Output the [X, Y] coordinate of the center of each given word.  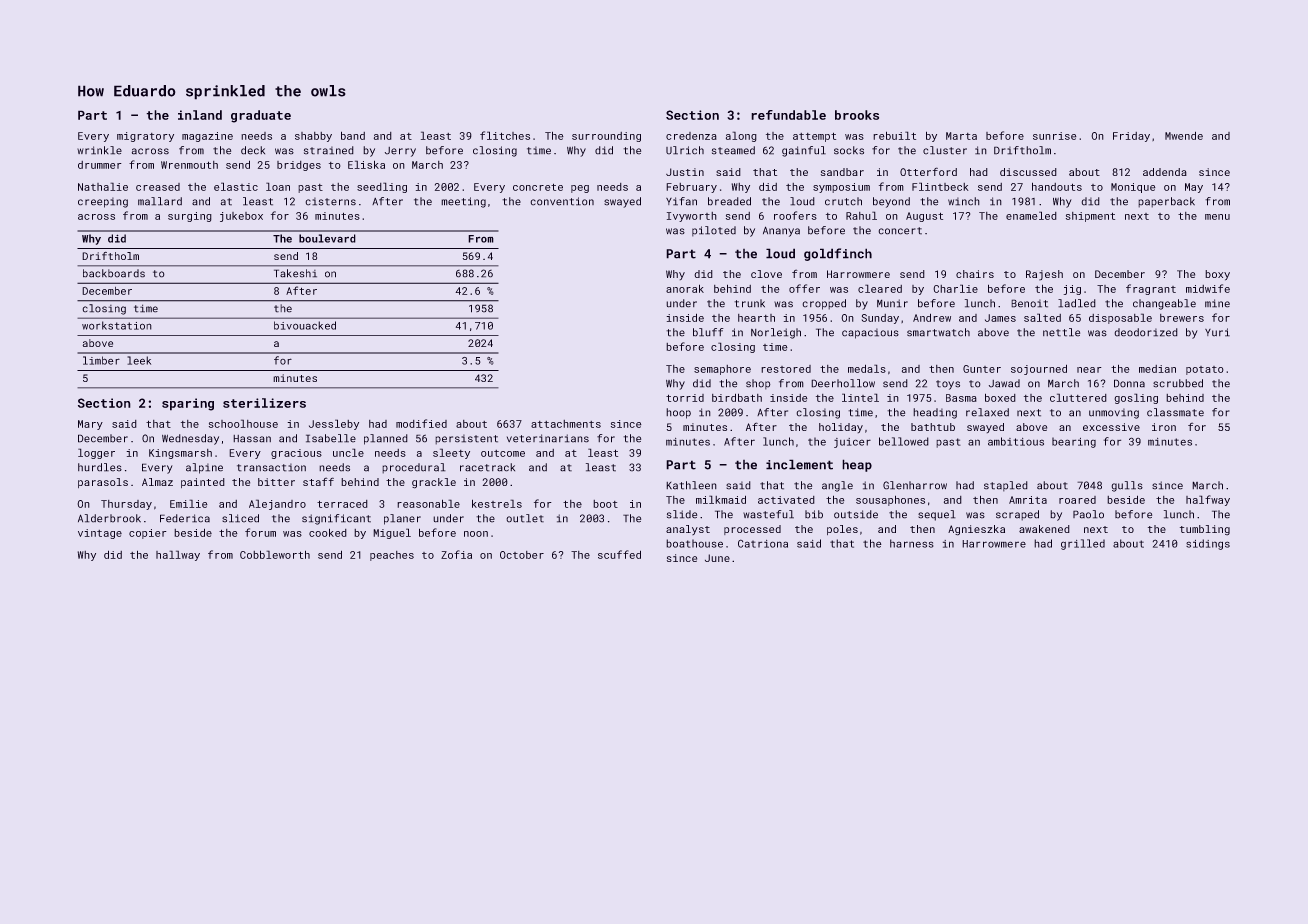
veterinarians [548, 438]
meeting [463, 202]
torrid [685, 398]
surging [190, 217]
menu [1217, 217]
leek [139, 360]
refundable [788, 115]
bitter [276, 482]
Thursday [126, 505]
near [1089, 370]
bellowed [904, 441]
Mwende [1184, 135]
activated [786, 500]
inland [200, 115]
